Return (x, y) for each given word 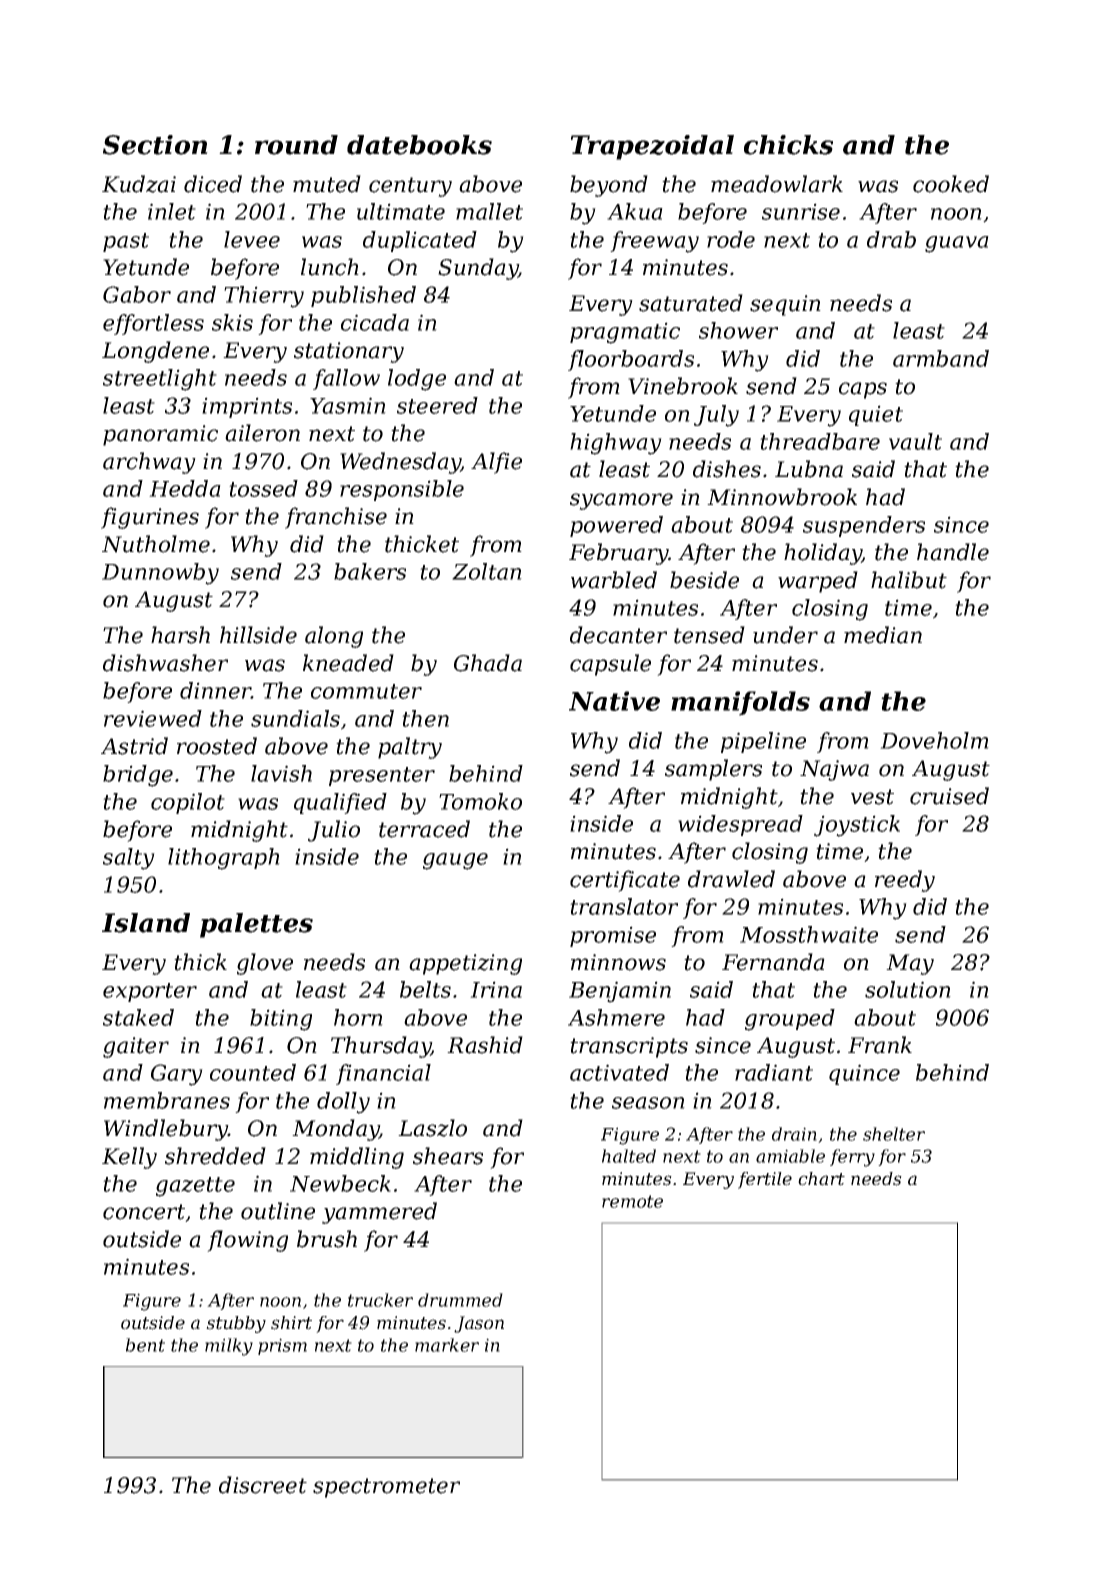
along (334, 637)
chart (821, 1179)
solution (908, 989)
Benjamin (620, 992)
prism (282, 1346)
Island (146, 923)
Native (614, 701)
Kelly (129, 1158)
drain (794, 1134)
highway (616, 444)
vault (915, 441)
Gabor (137, 294)
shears (448, 1156)
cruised (949, 796)
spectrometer (386, 1488)
